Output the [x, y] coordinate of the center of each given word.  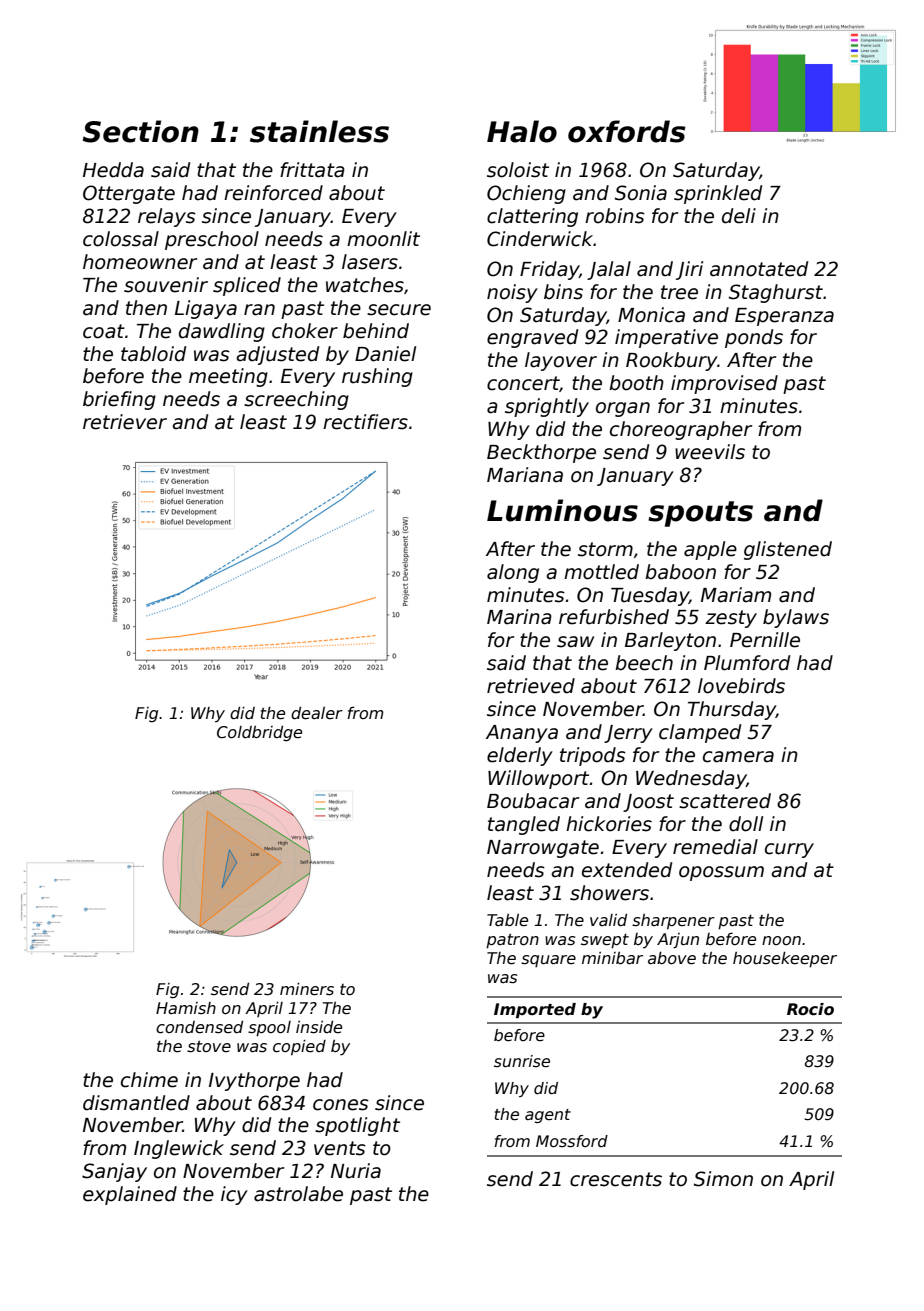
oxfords [627, 131]
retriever [125, 422]
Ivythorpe [254, 1081]
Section [141, 131]
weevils [710, 452]
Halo [522, 131]
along [513, 573]
